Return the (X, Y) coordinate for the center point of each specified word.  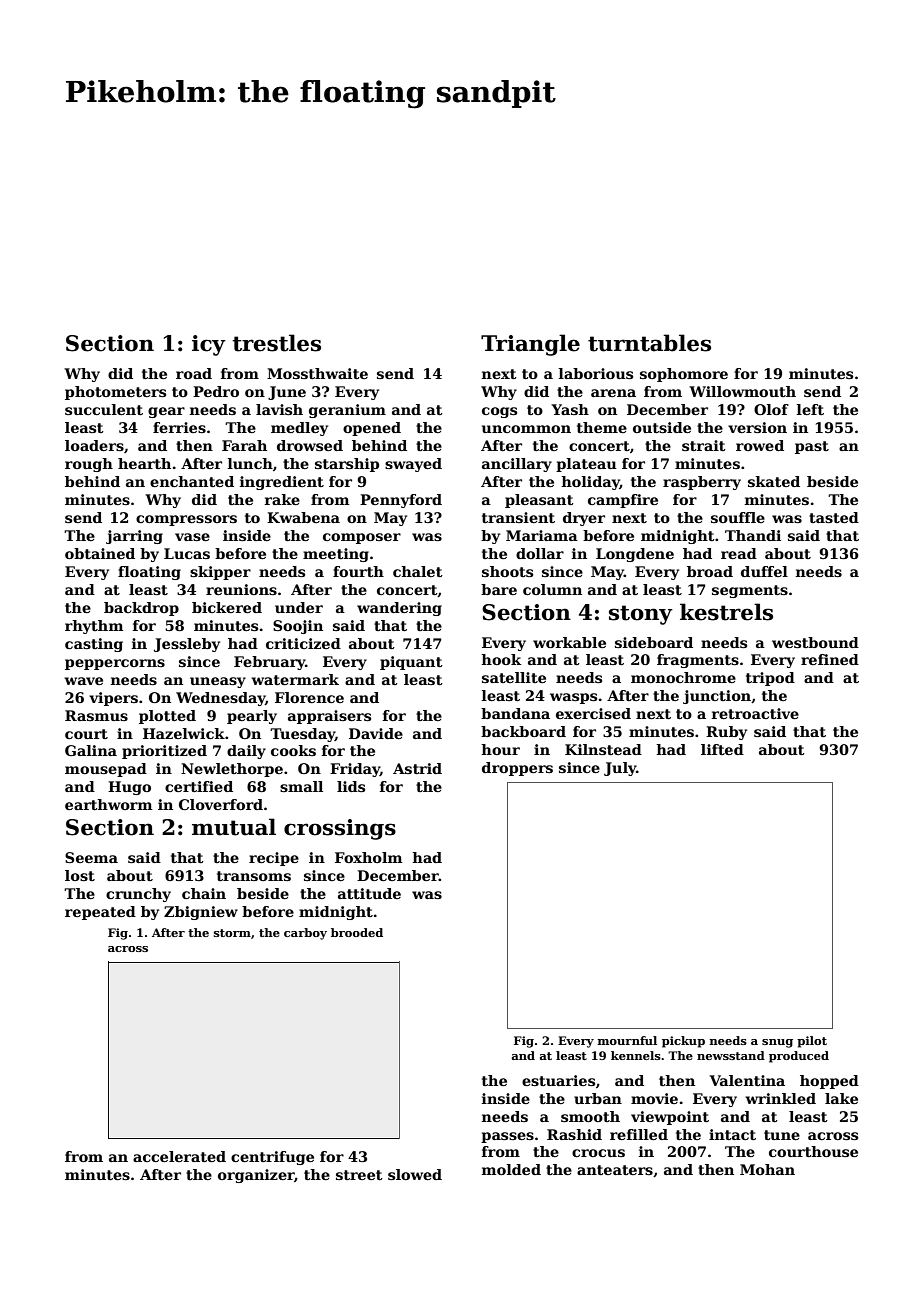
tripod (770, 679)
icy (209, 345)
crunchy (138, 895)
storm (232, 933)
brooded (357, 932)
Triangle (530, 345)
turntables (649, 343)
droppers (517, 769)
